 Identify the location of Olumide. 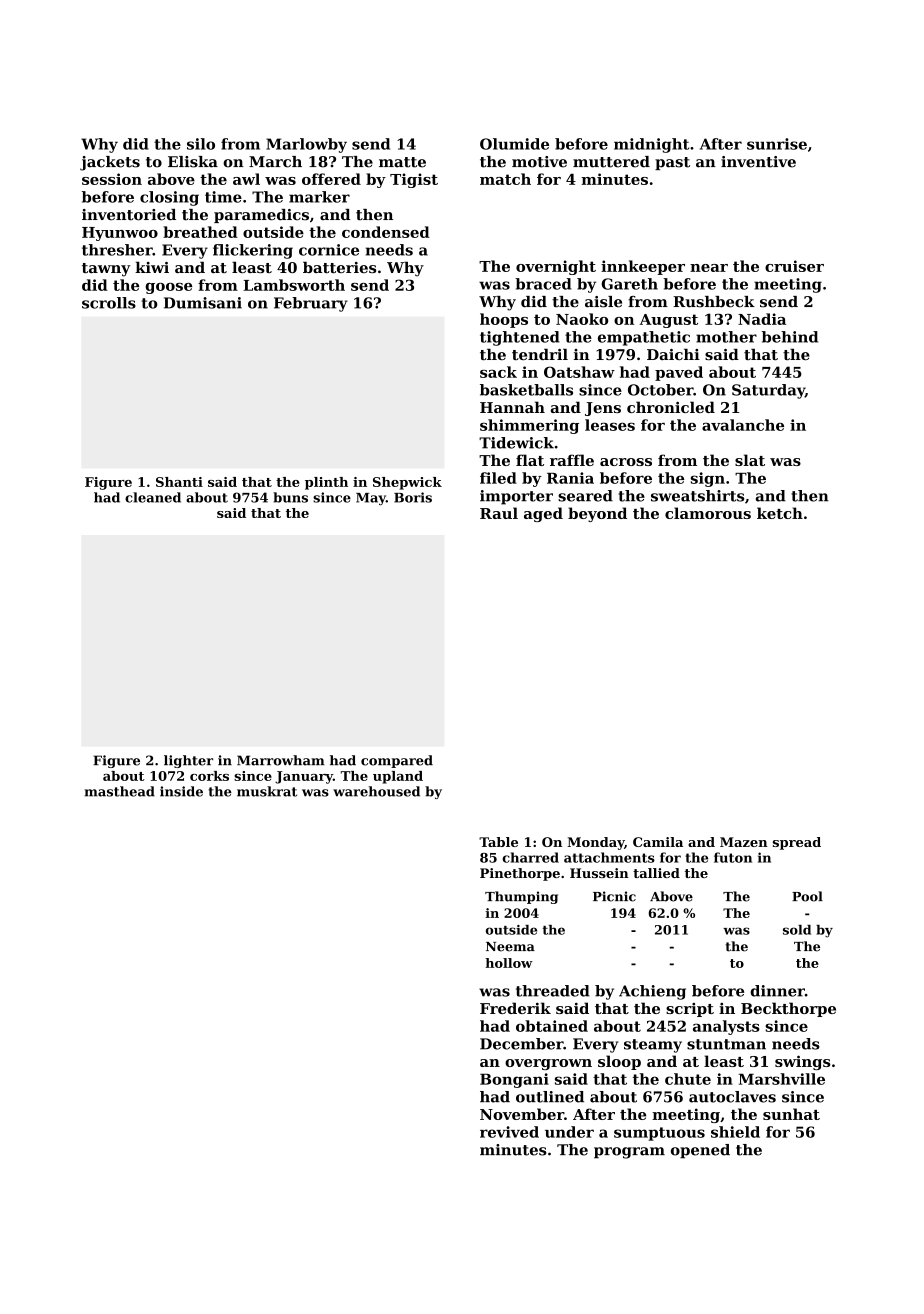
(514, 144).
